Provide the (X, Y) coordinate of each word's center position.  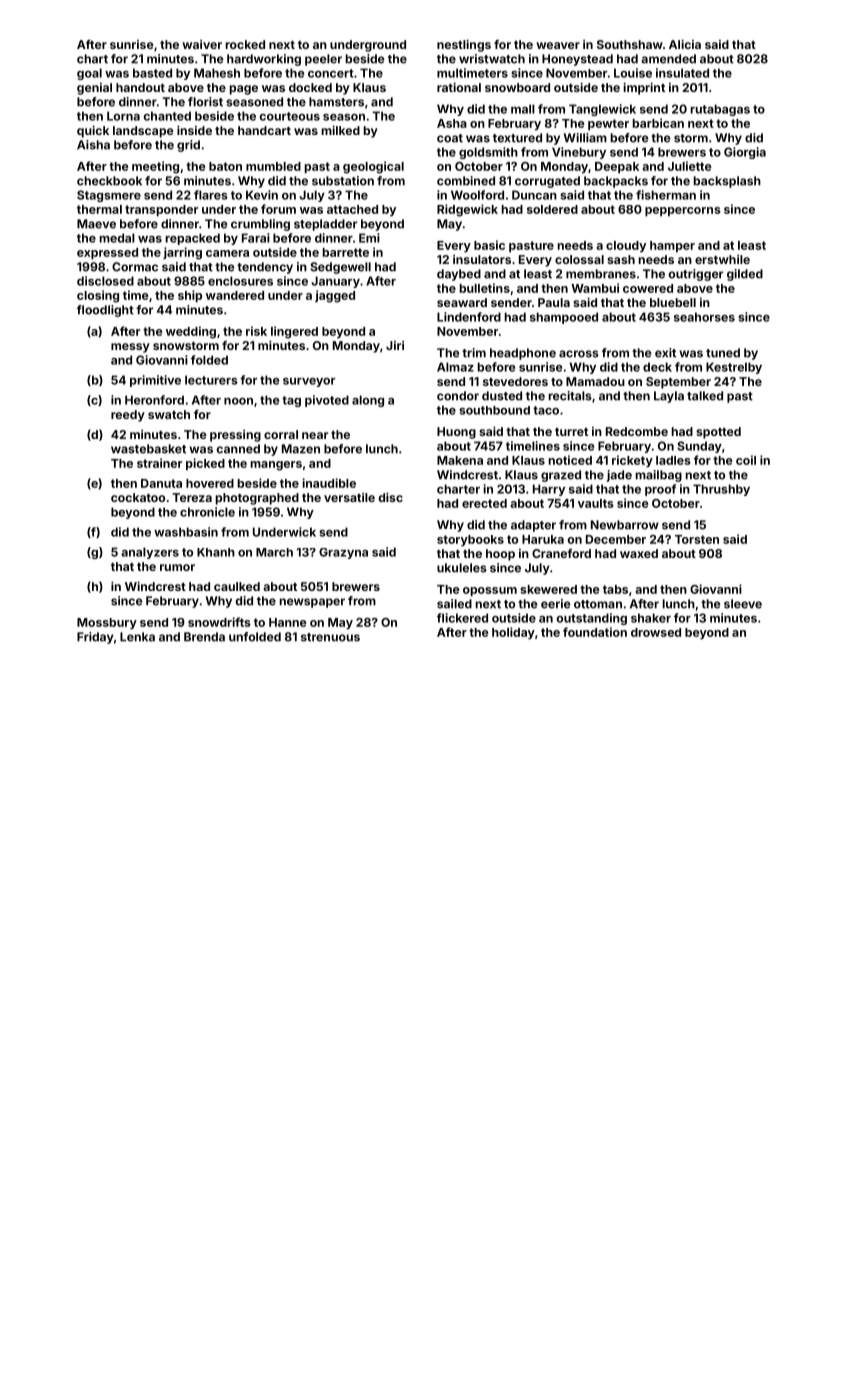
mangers (276, 466)
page (244, 90)
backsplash (727, 182)
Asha (452, 123)
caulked (237, 586)
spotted (718, 433)
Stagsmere (109, 196)
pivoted (327, 401)
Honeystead (577, 60)
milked (341, 130)
